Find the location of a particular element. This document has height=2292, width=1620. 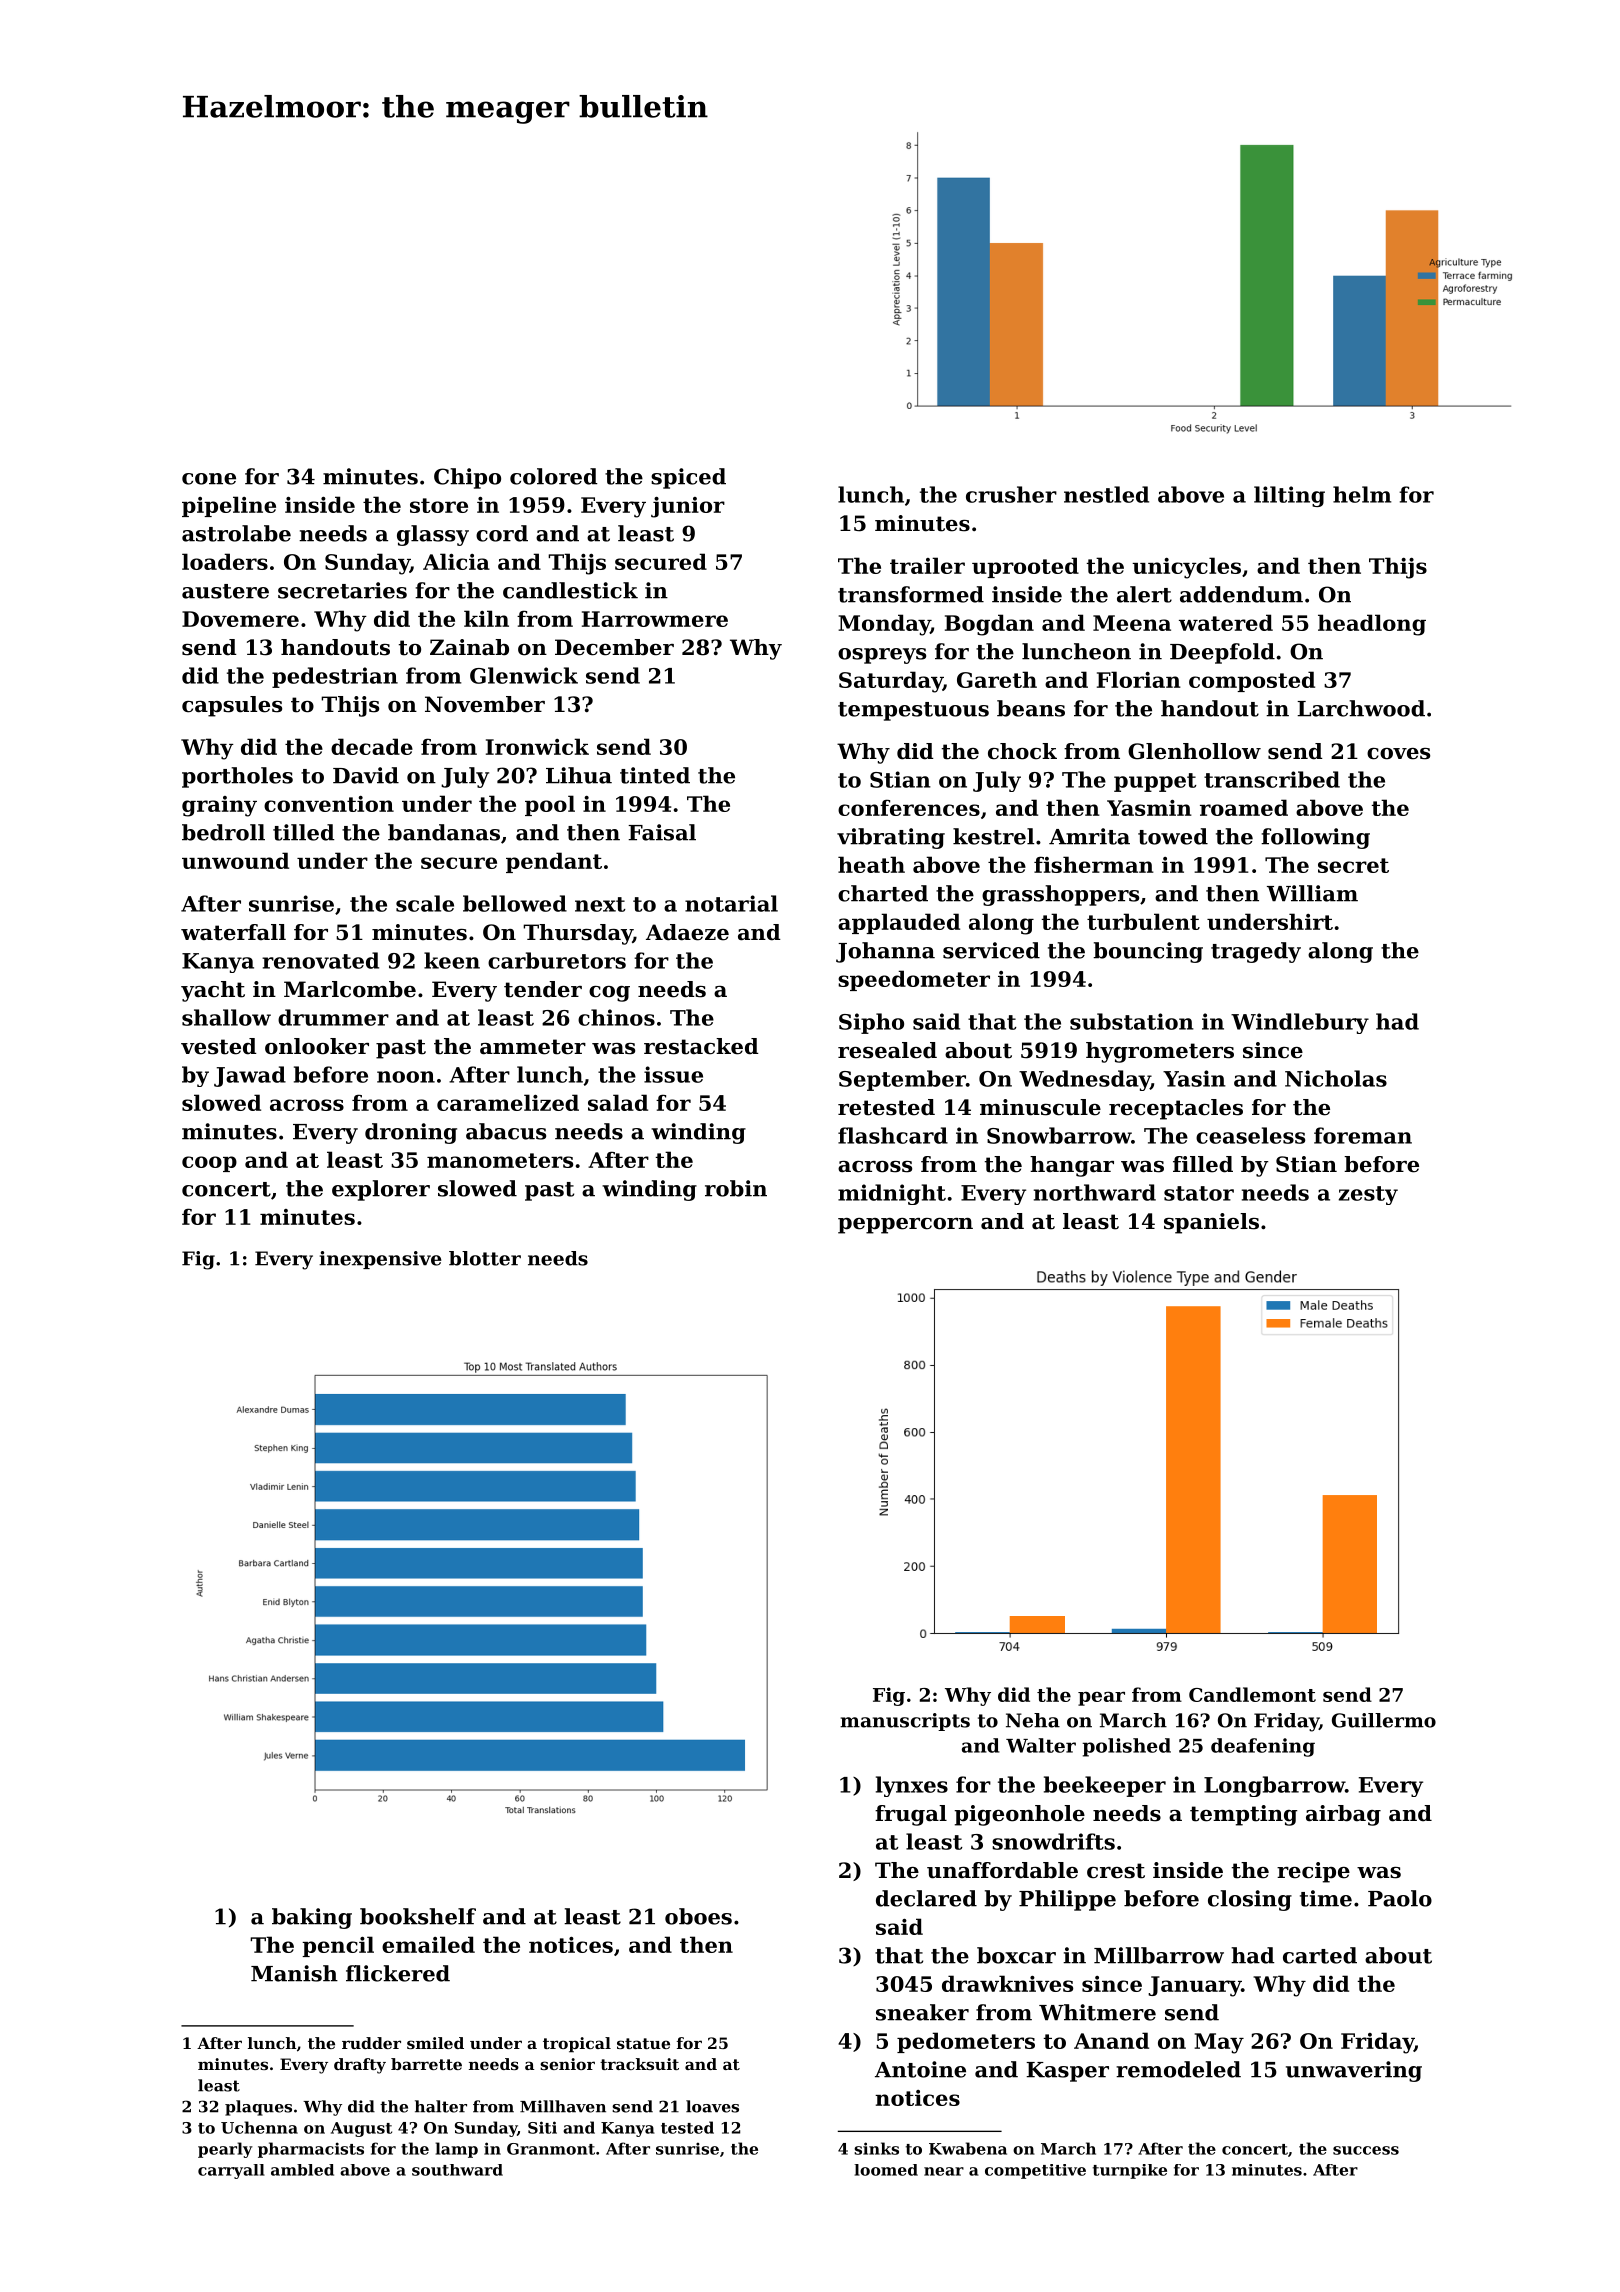

pedometers is located at coordinates (966, 2042).
